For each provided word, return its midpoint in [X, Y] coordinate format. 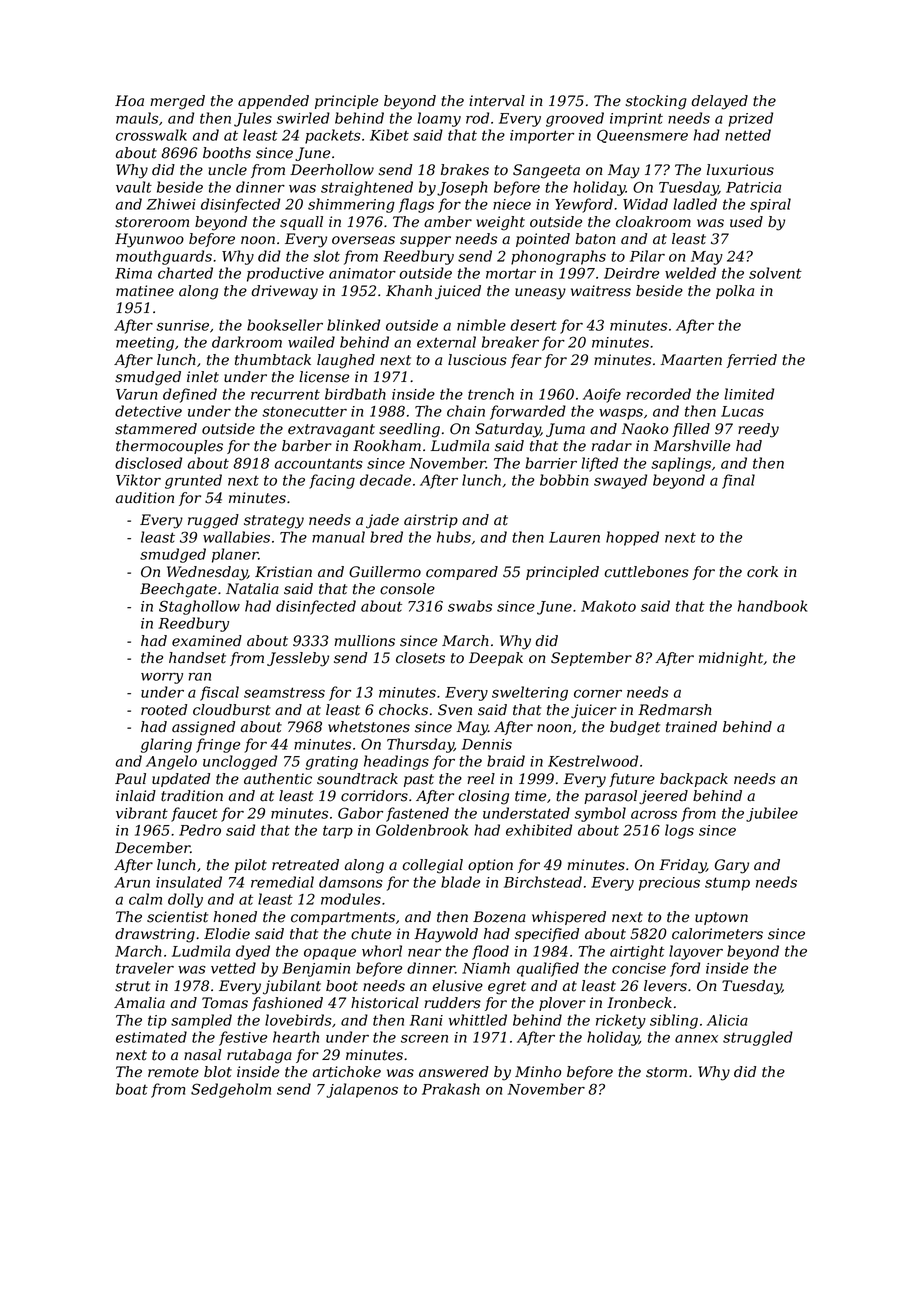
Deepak [496, 659]
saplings [681, 464]
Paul [130, 779]
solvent [775, 273]
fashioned [287, 1004]
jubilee [772, 814]
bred [386, 537]
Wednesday [207, 573]
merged [177, 102]
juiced [458, 292]
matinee [145, 291]
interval [497, 101]
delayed [719, 102]
